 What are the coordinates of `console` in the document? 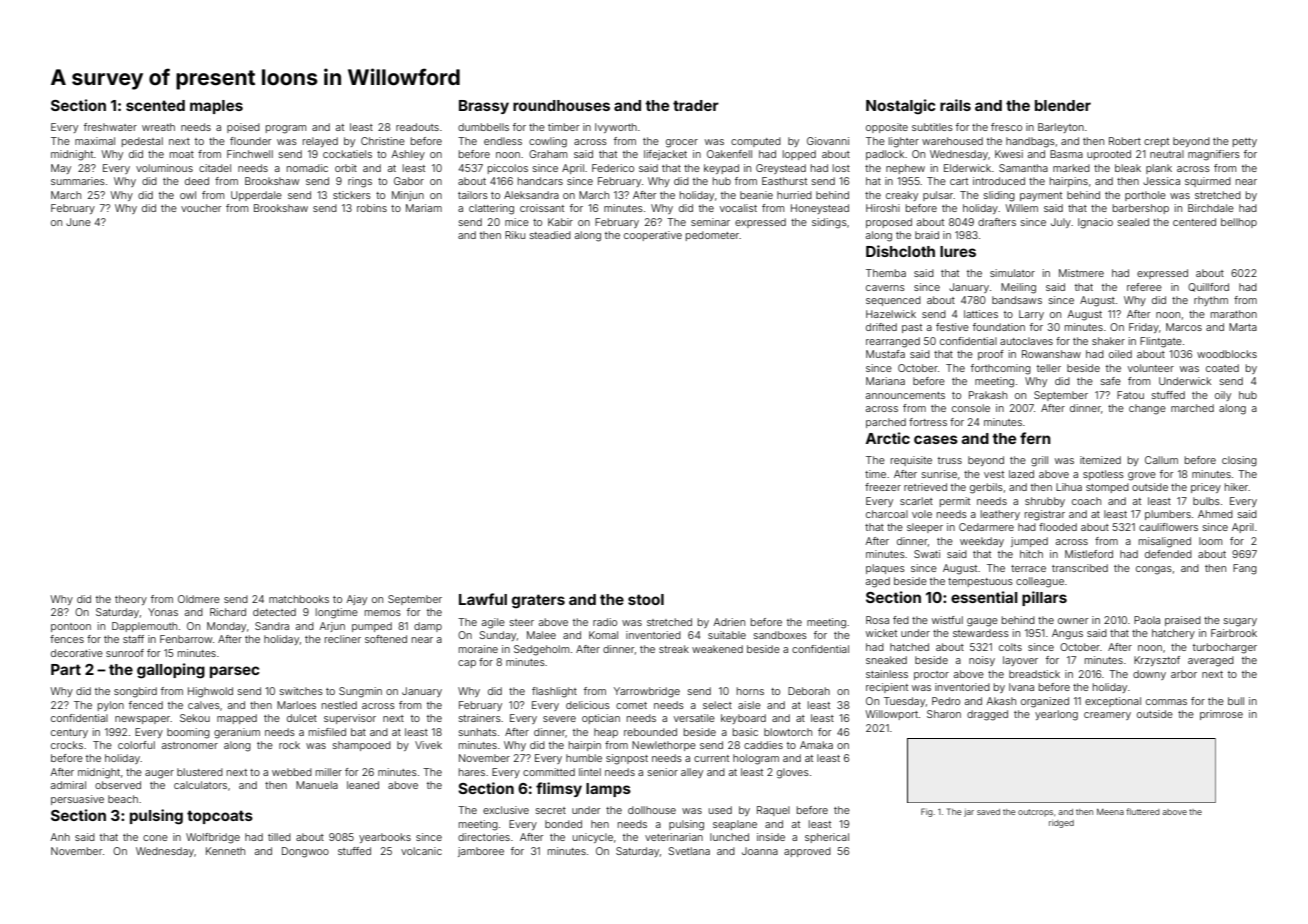 It's located at (971, 408).
